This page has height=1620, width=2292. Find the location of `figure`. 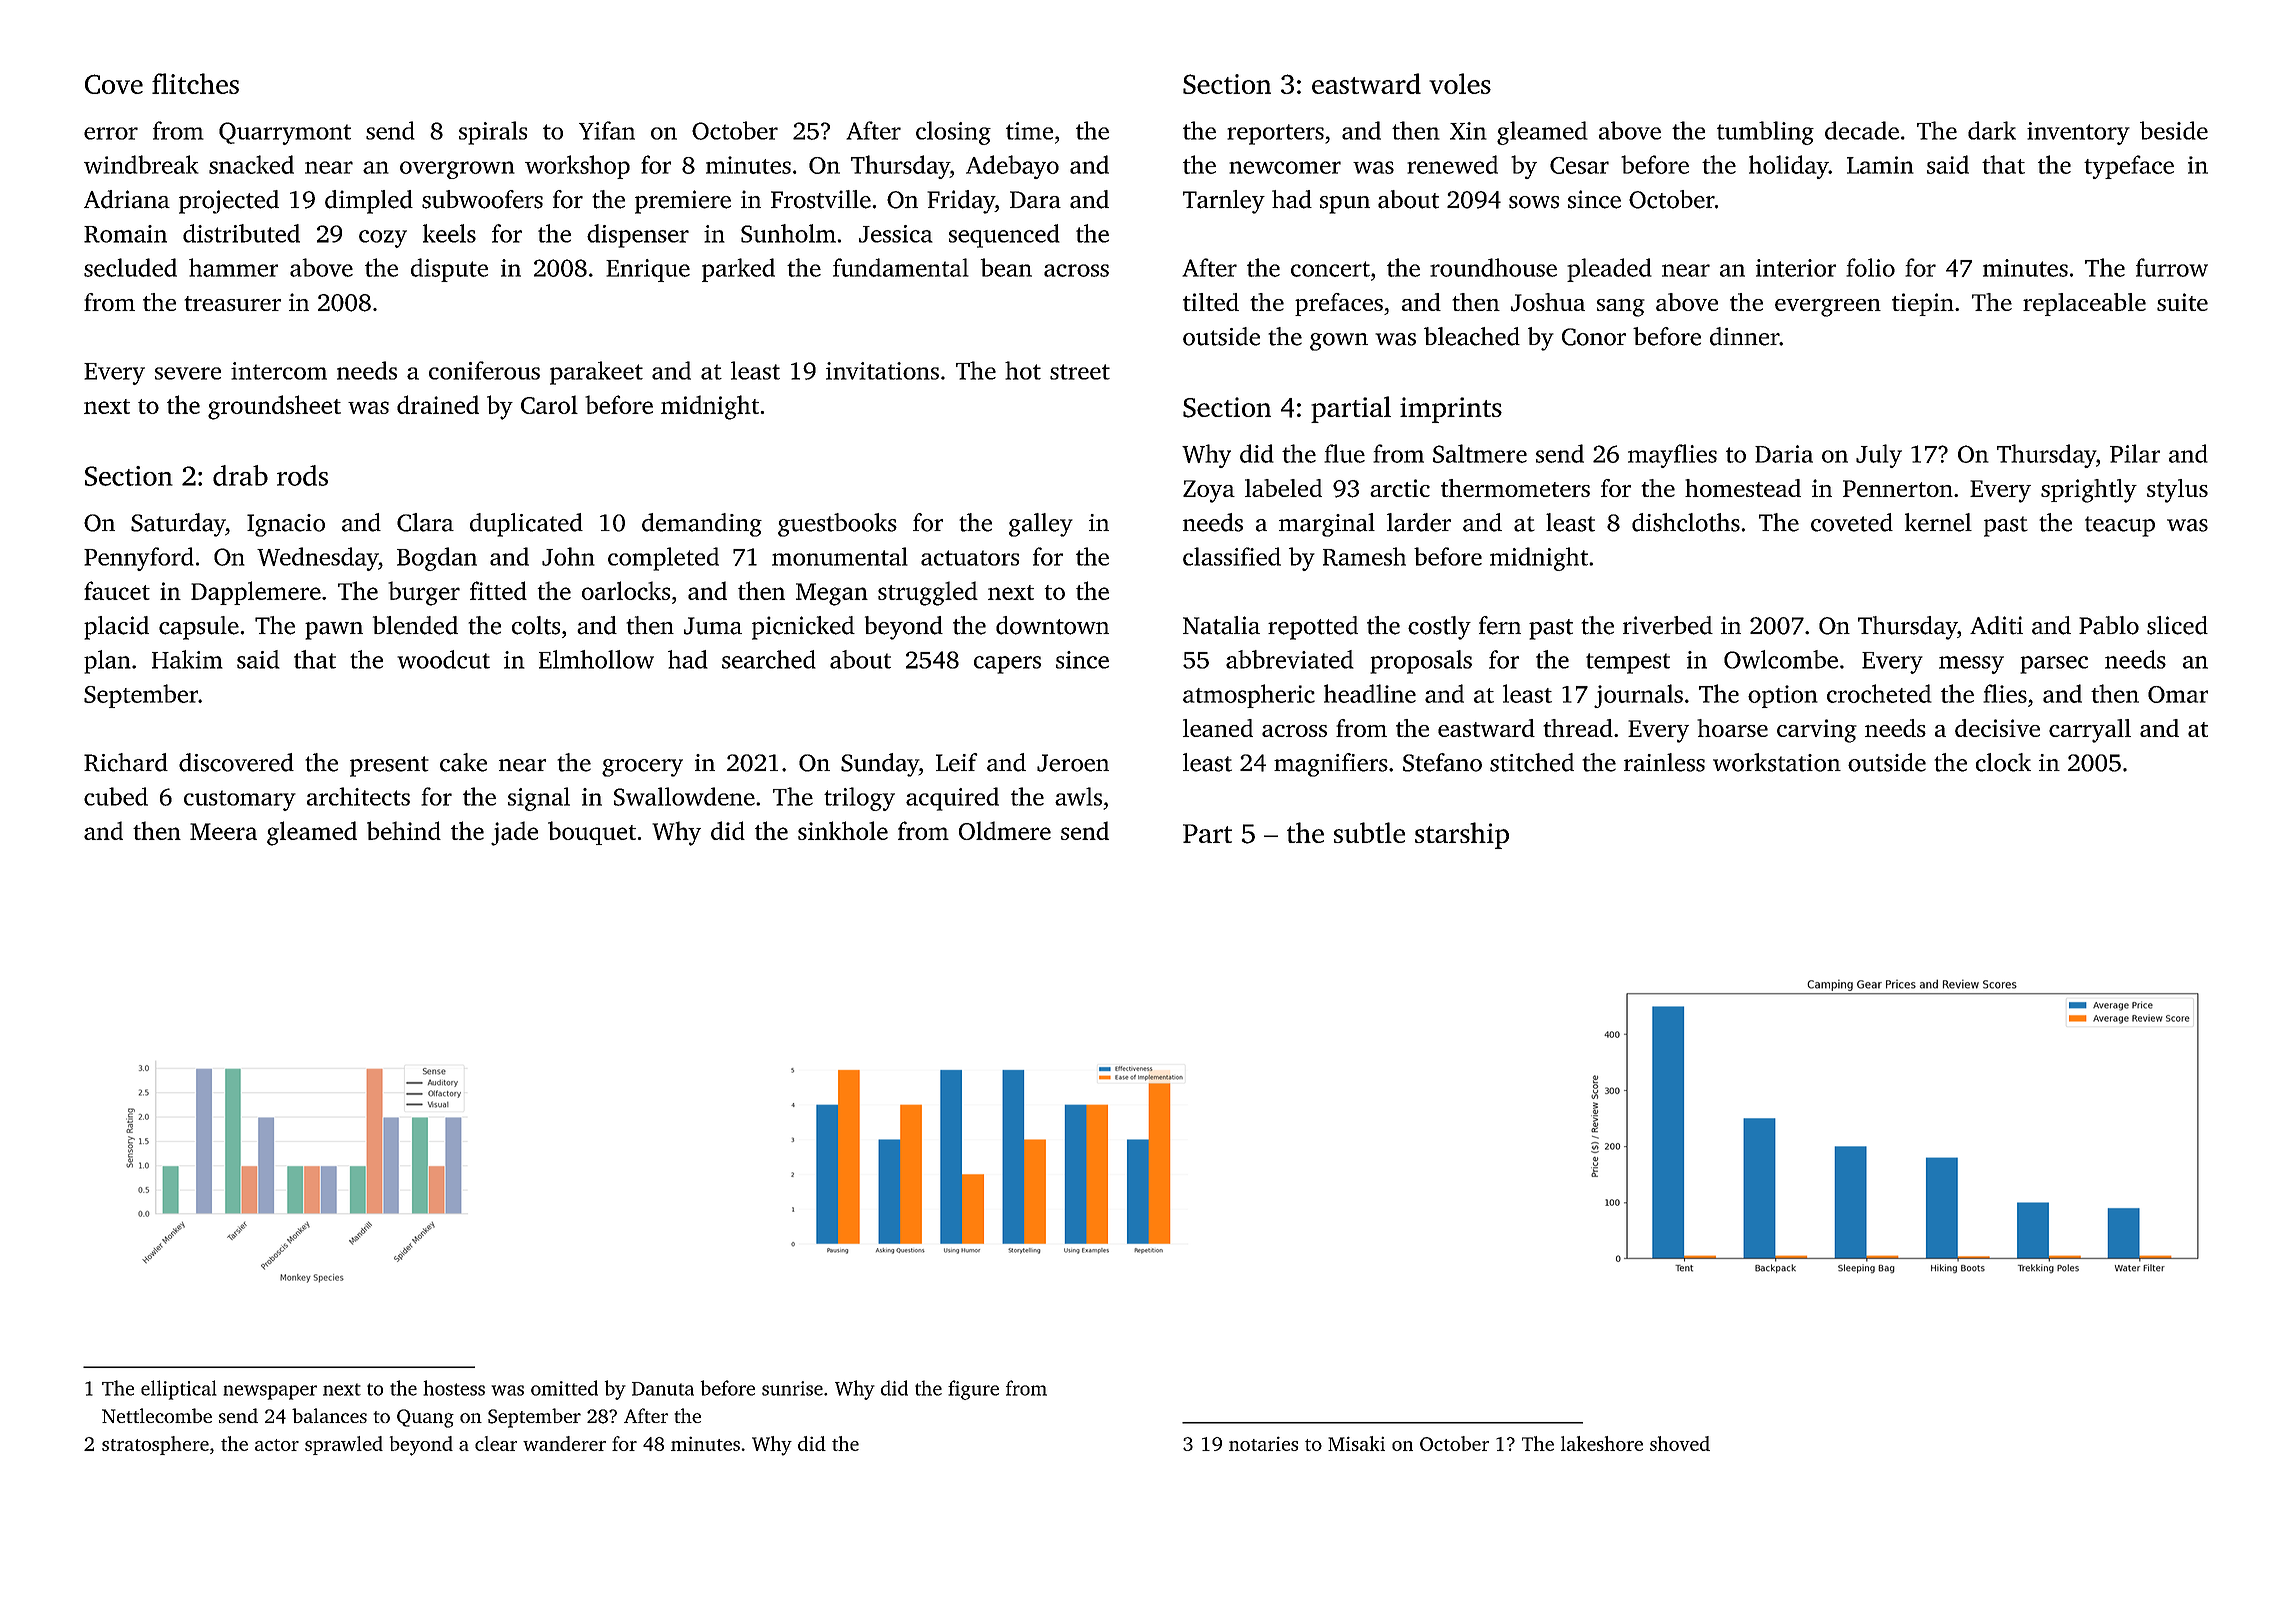

figure is located at coordinates (973, 1390).
